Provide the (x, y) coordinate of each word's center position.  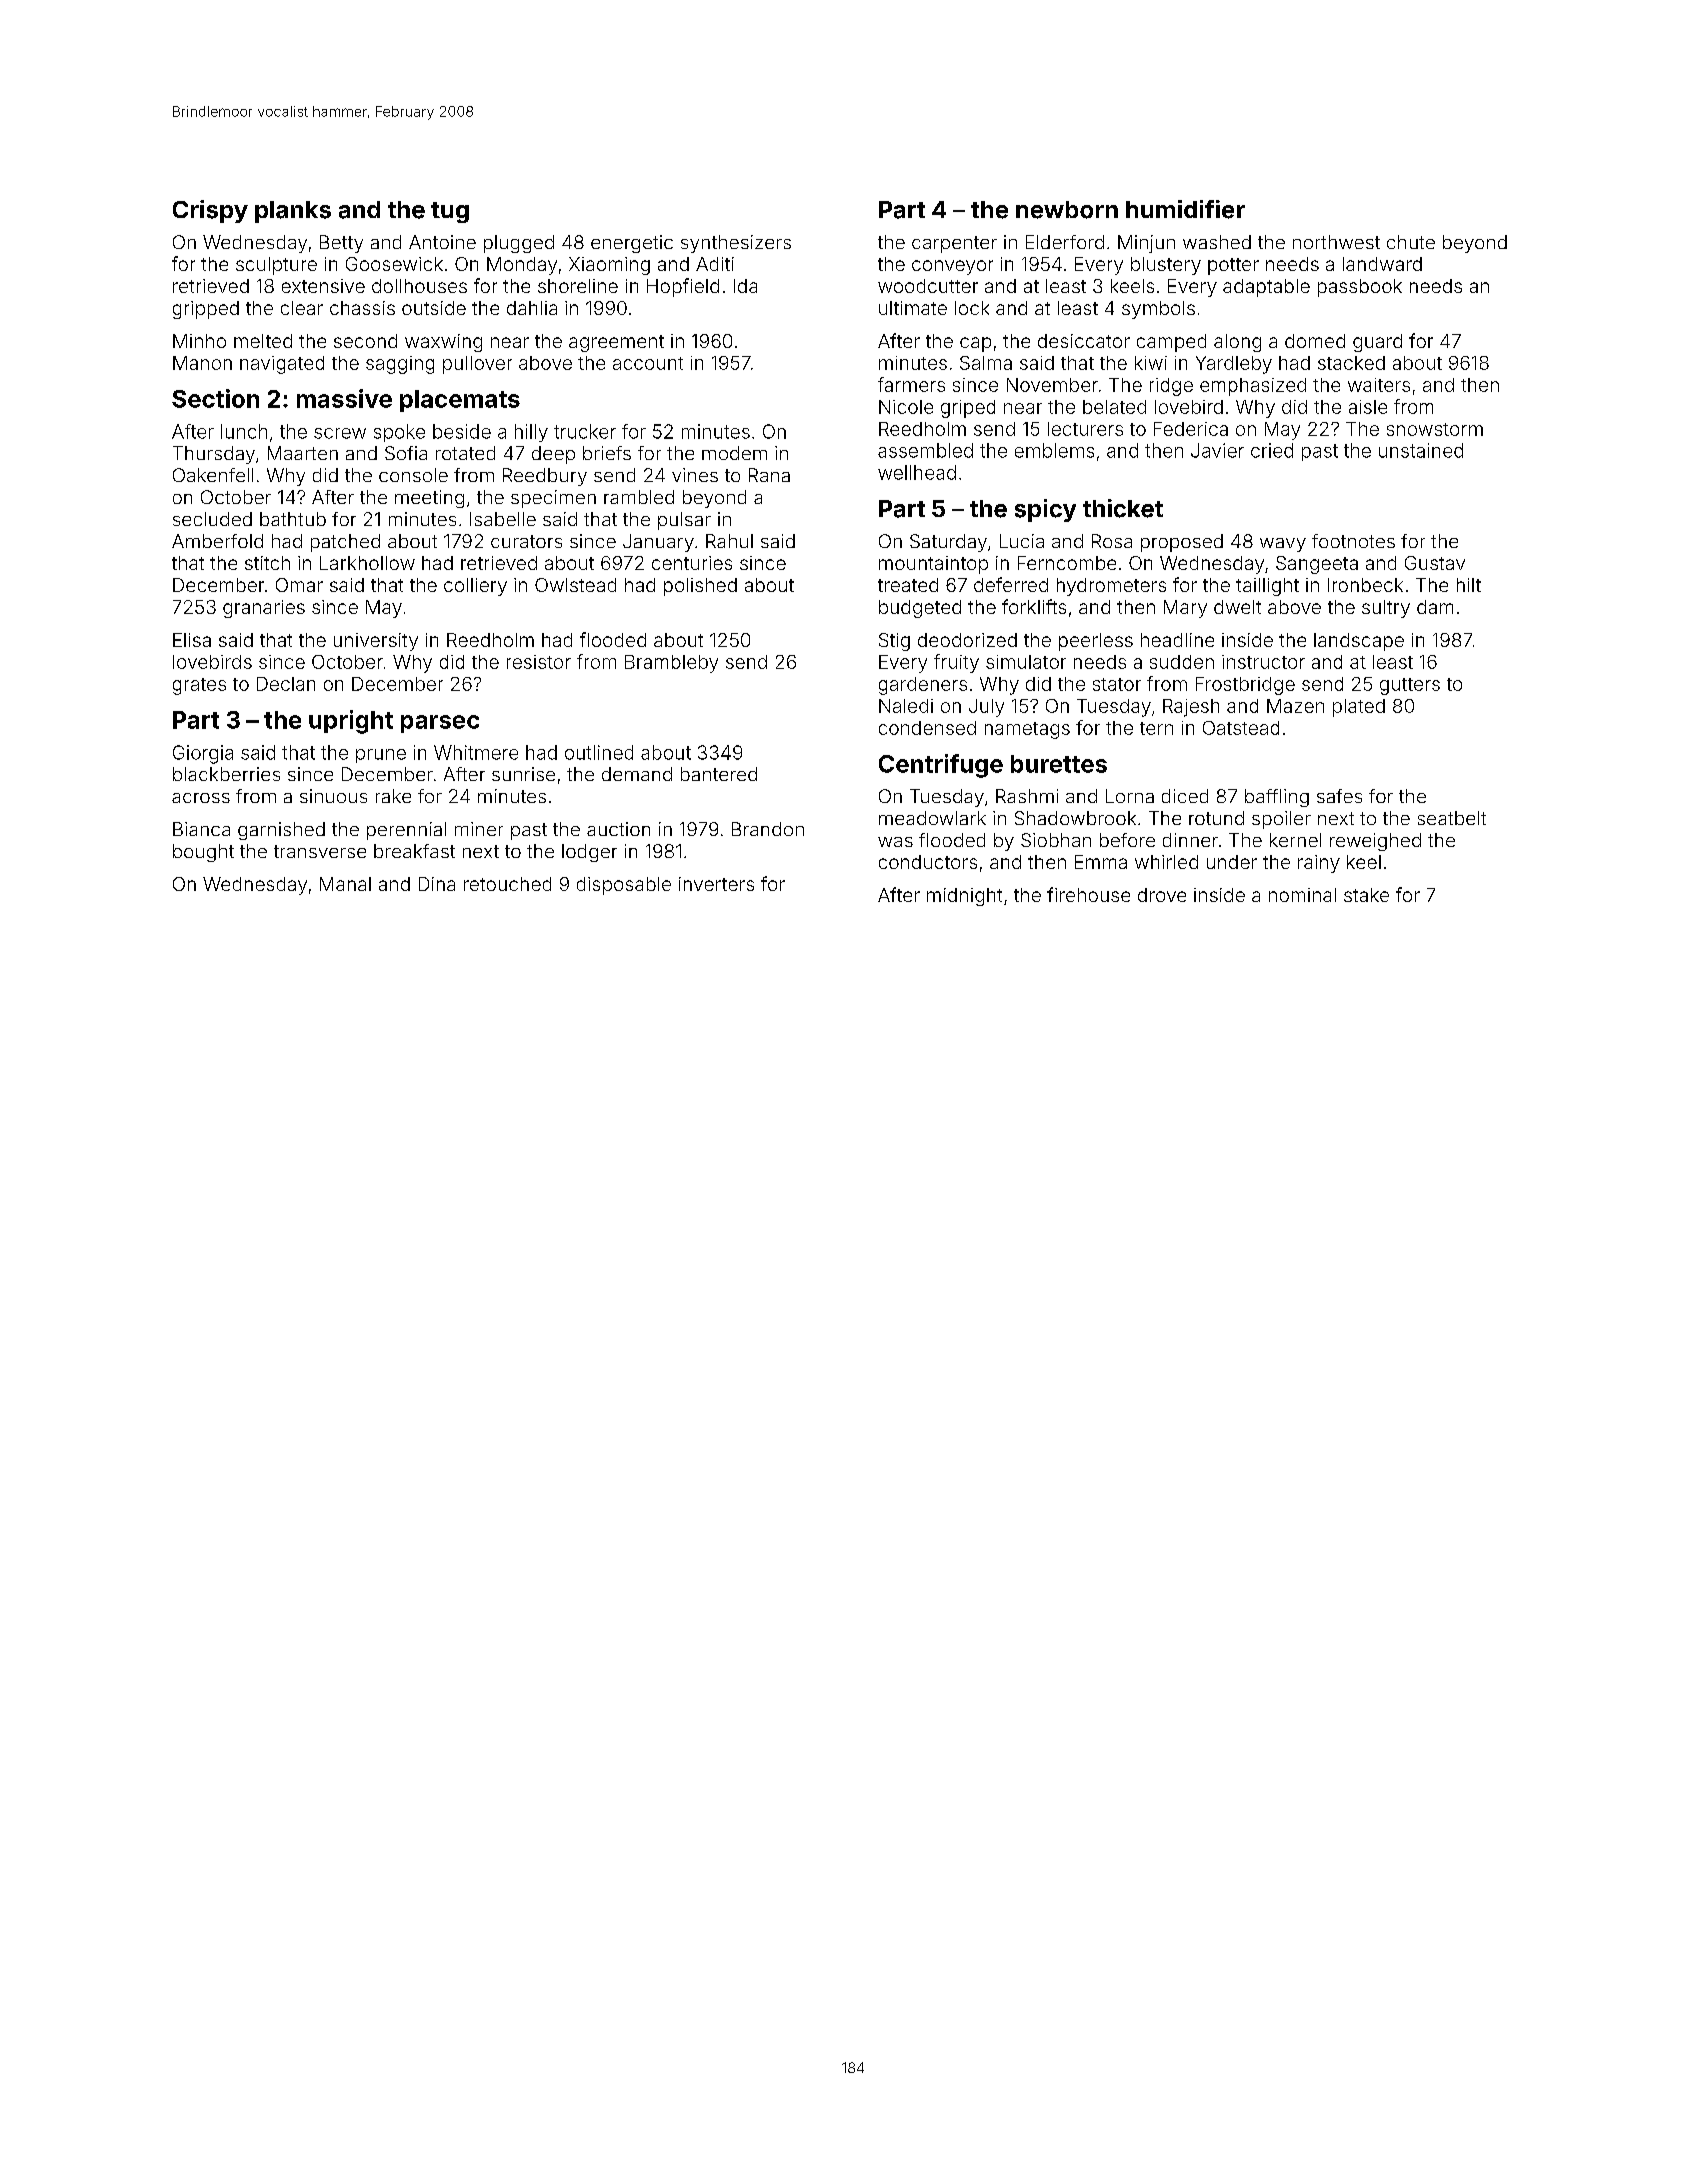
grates (199, 686)
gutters (1410, 686)
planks (293, 212)
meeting (429, 499)
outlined (599, 752)
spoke (399, 433)
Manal (345, 884)
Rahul (729, 541)
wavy (1283, 545)
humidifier (1185, 209)
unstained (1421, 450)
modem (734, 453)
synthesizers (736, 244)
